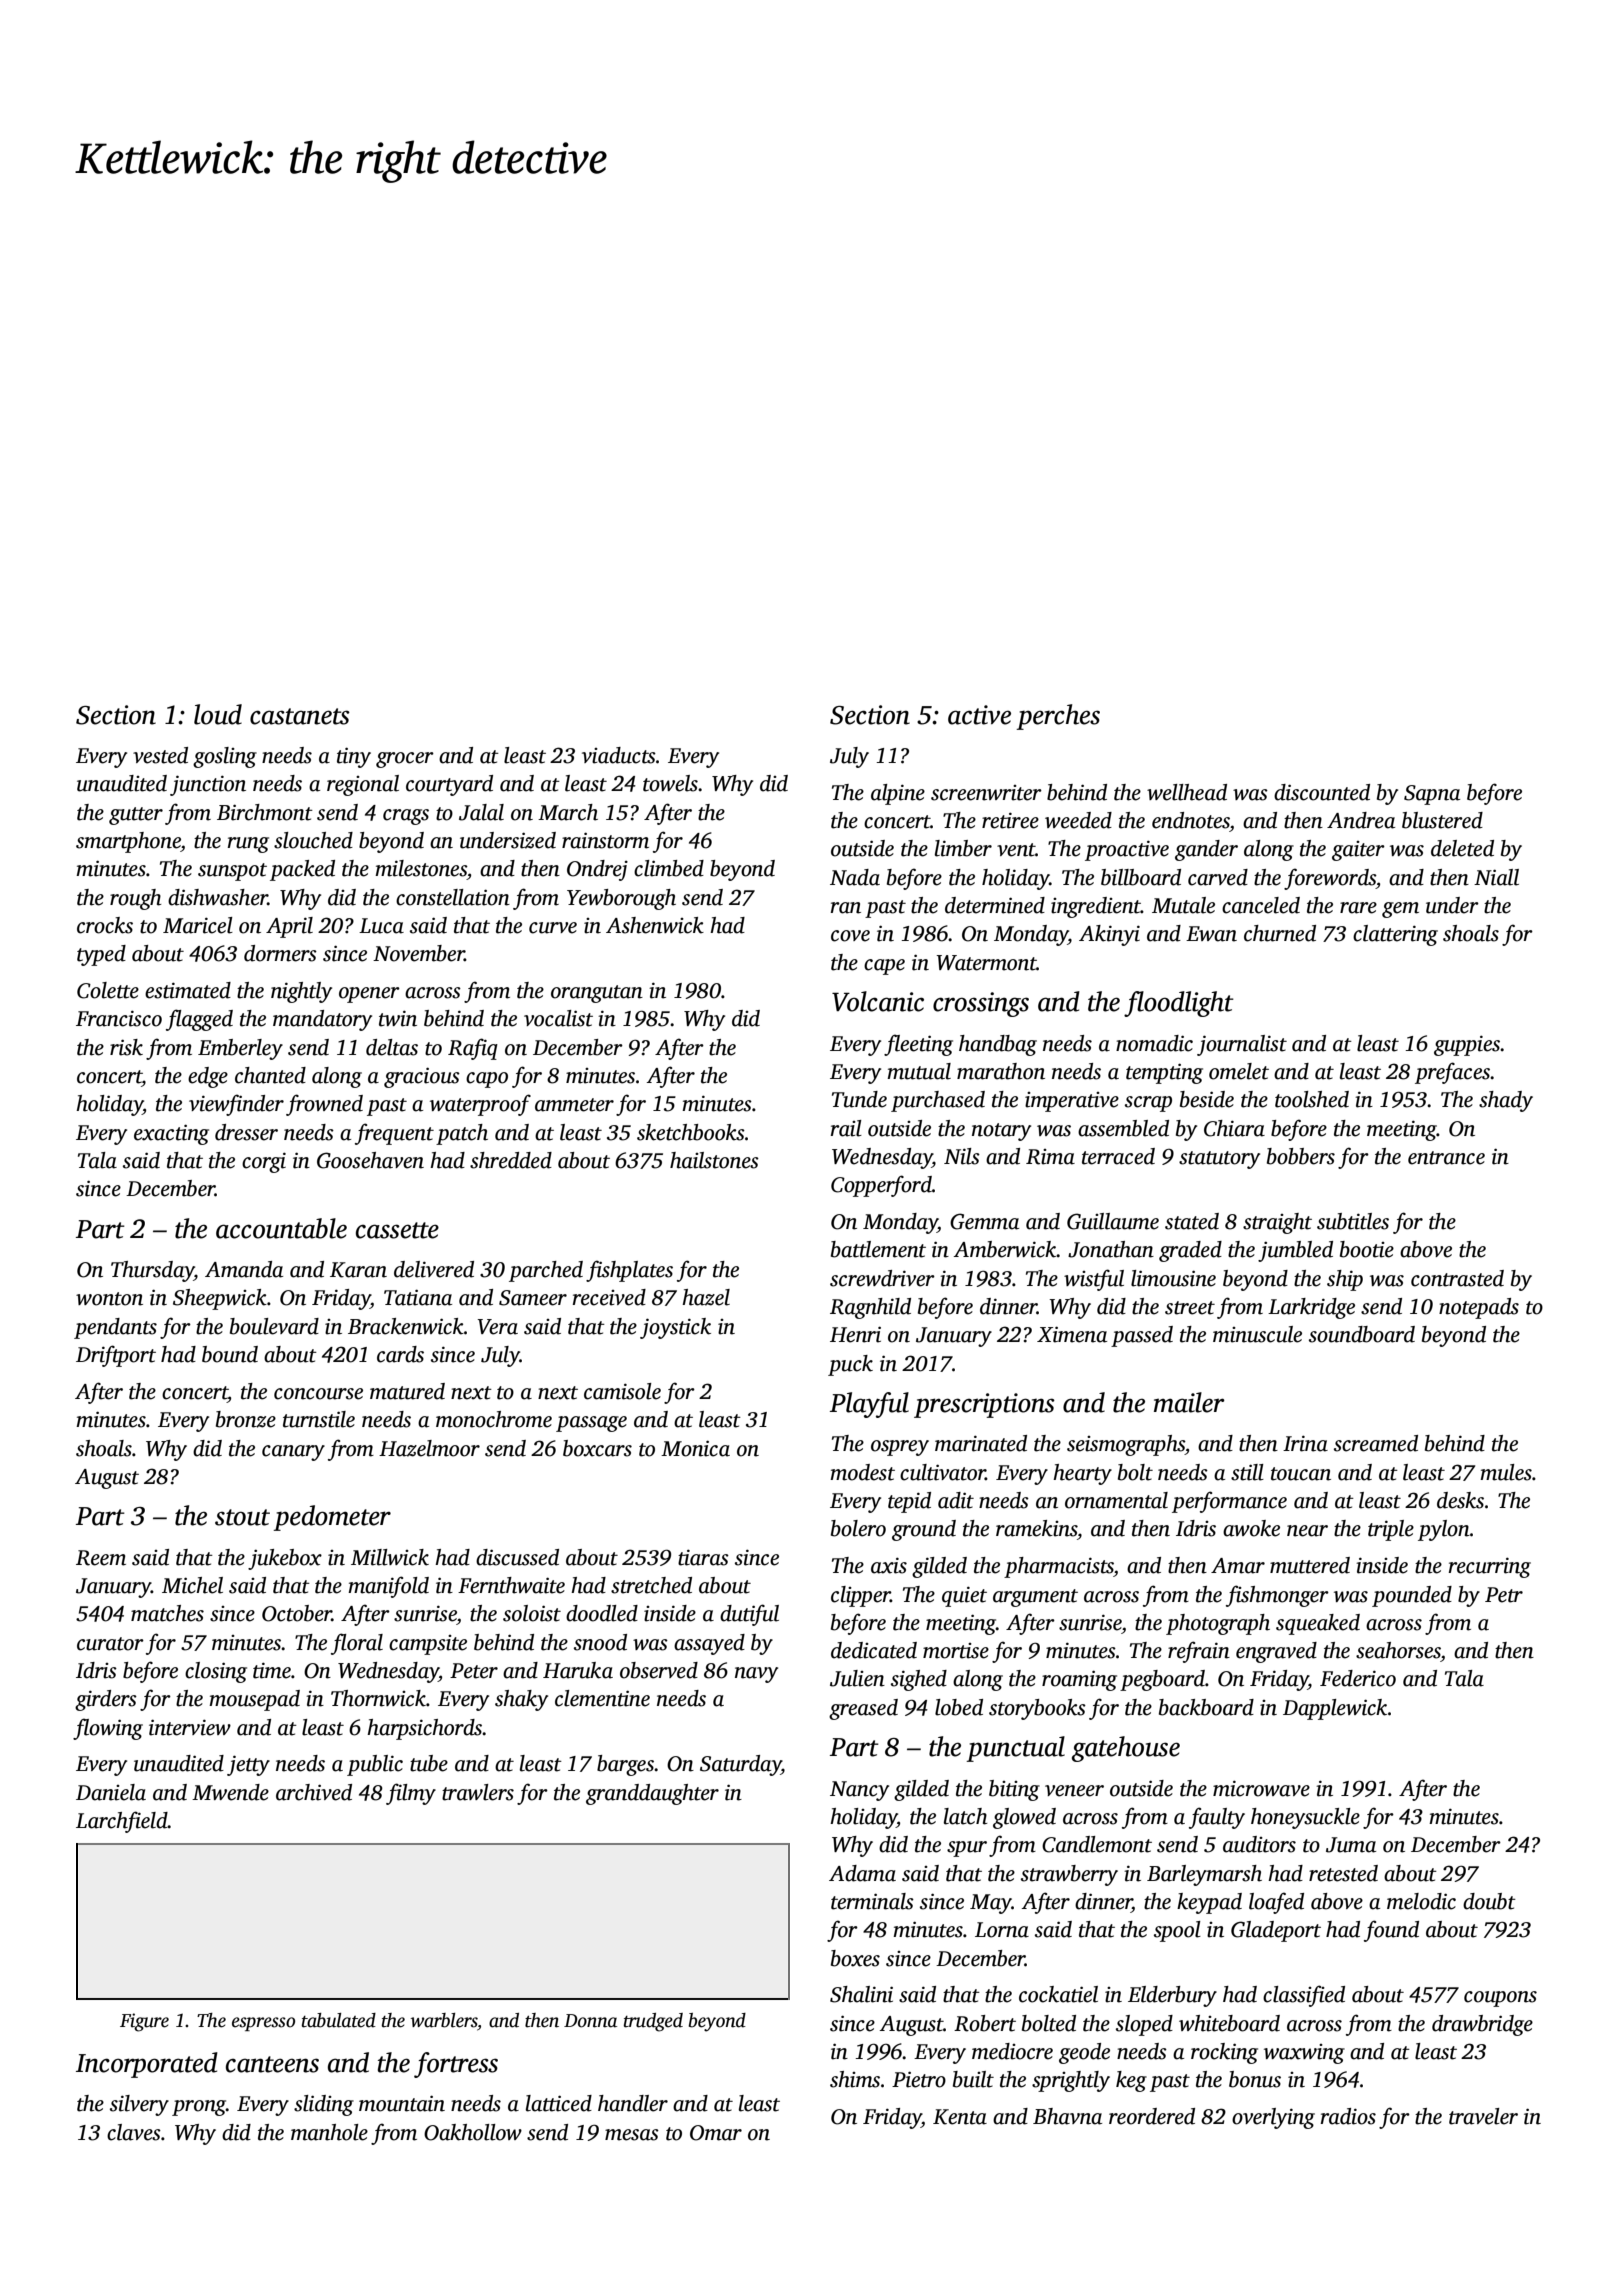 The image size is (1620, 2292). What do you see at coordinates (1189, 1402) in the screenshot?
I see `mailer` at bounding box center [1189, 1402].
